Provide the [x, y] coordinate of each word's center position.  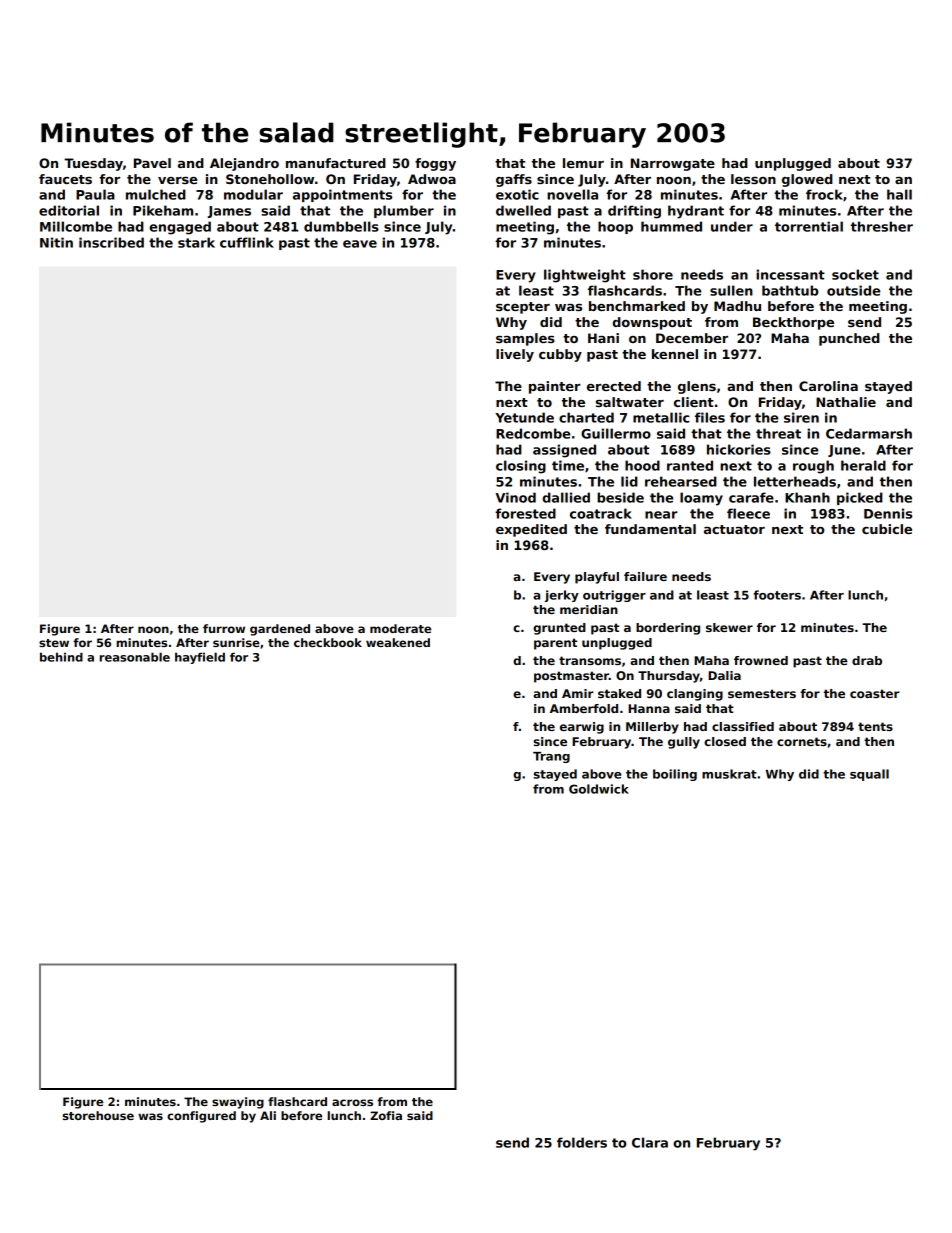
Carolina [828, 386]
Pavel [152, 163]
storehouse [98, 1115]
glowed [807, 180]
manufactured [336, 163]
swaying [238, 1103]
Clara [650, 1142]
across [352, 1102]
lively [515, 355]
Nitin [56, 242]
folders [582, 1142]
